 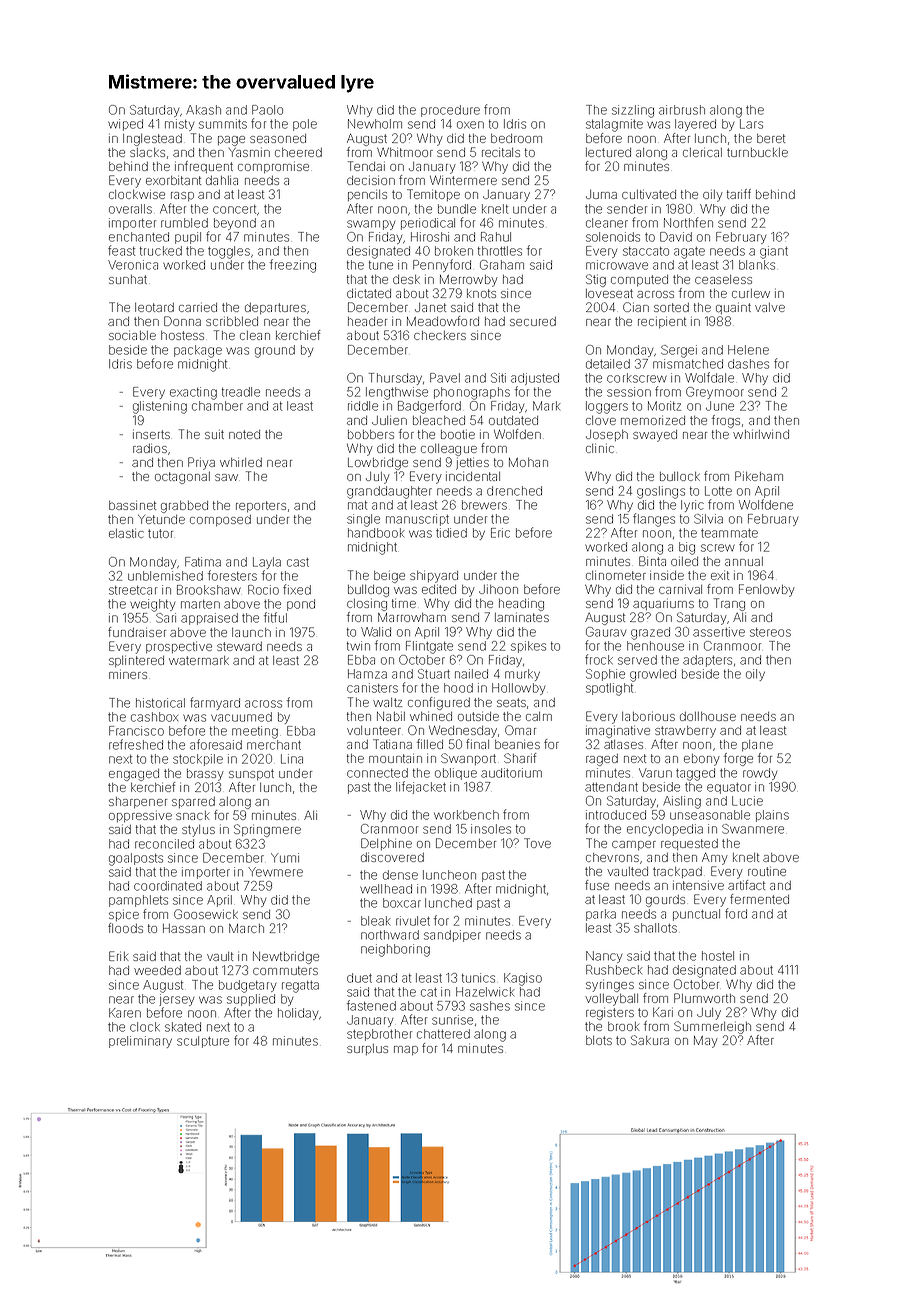 I want to click on cultivated, so click(x=649, y=194).
